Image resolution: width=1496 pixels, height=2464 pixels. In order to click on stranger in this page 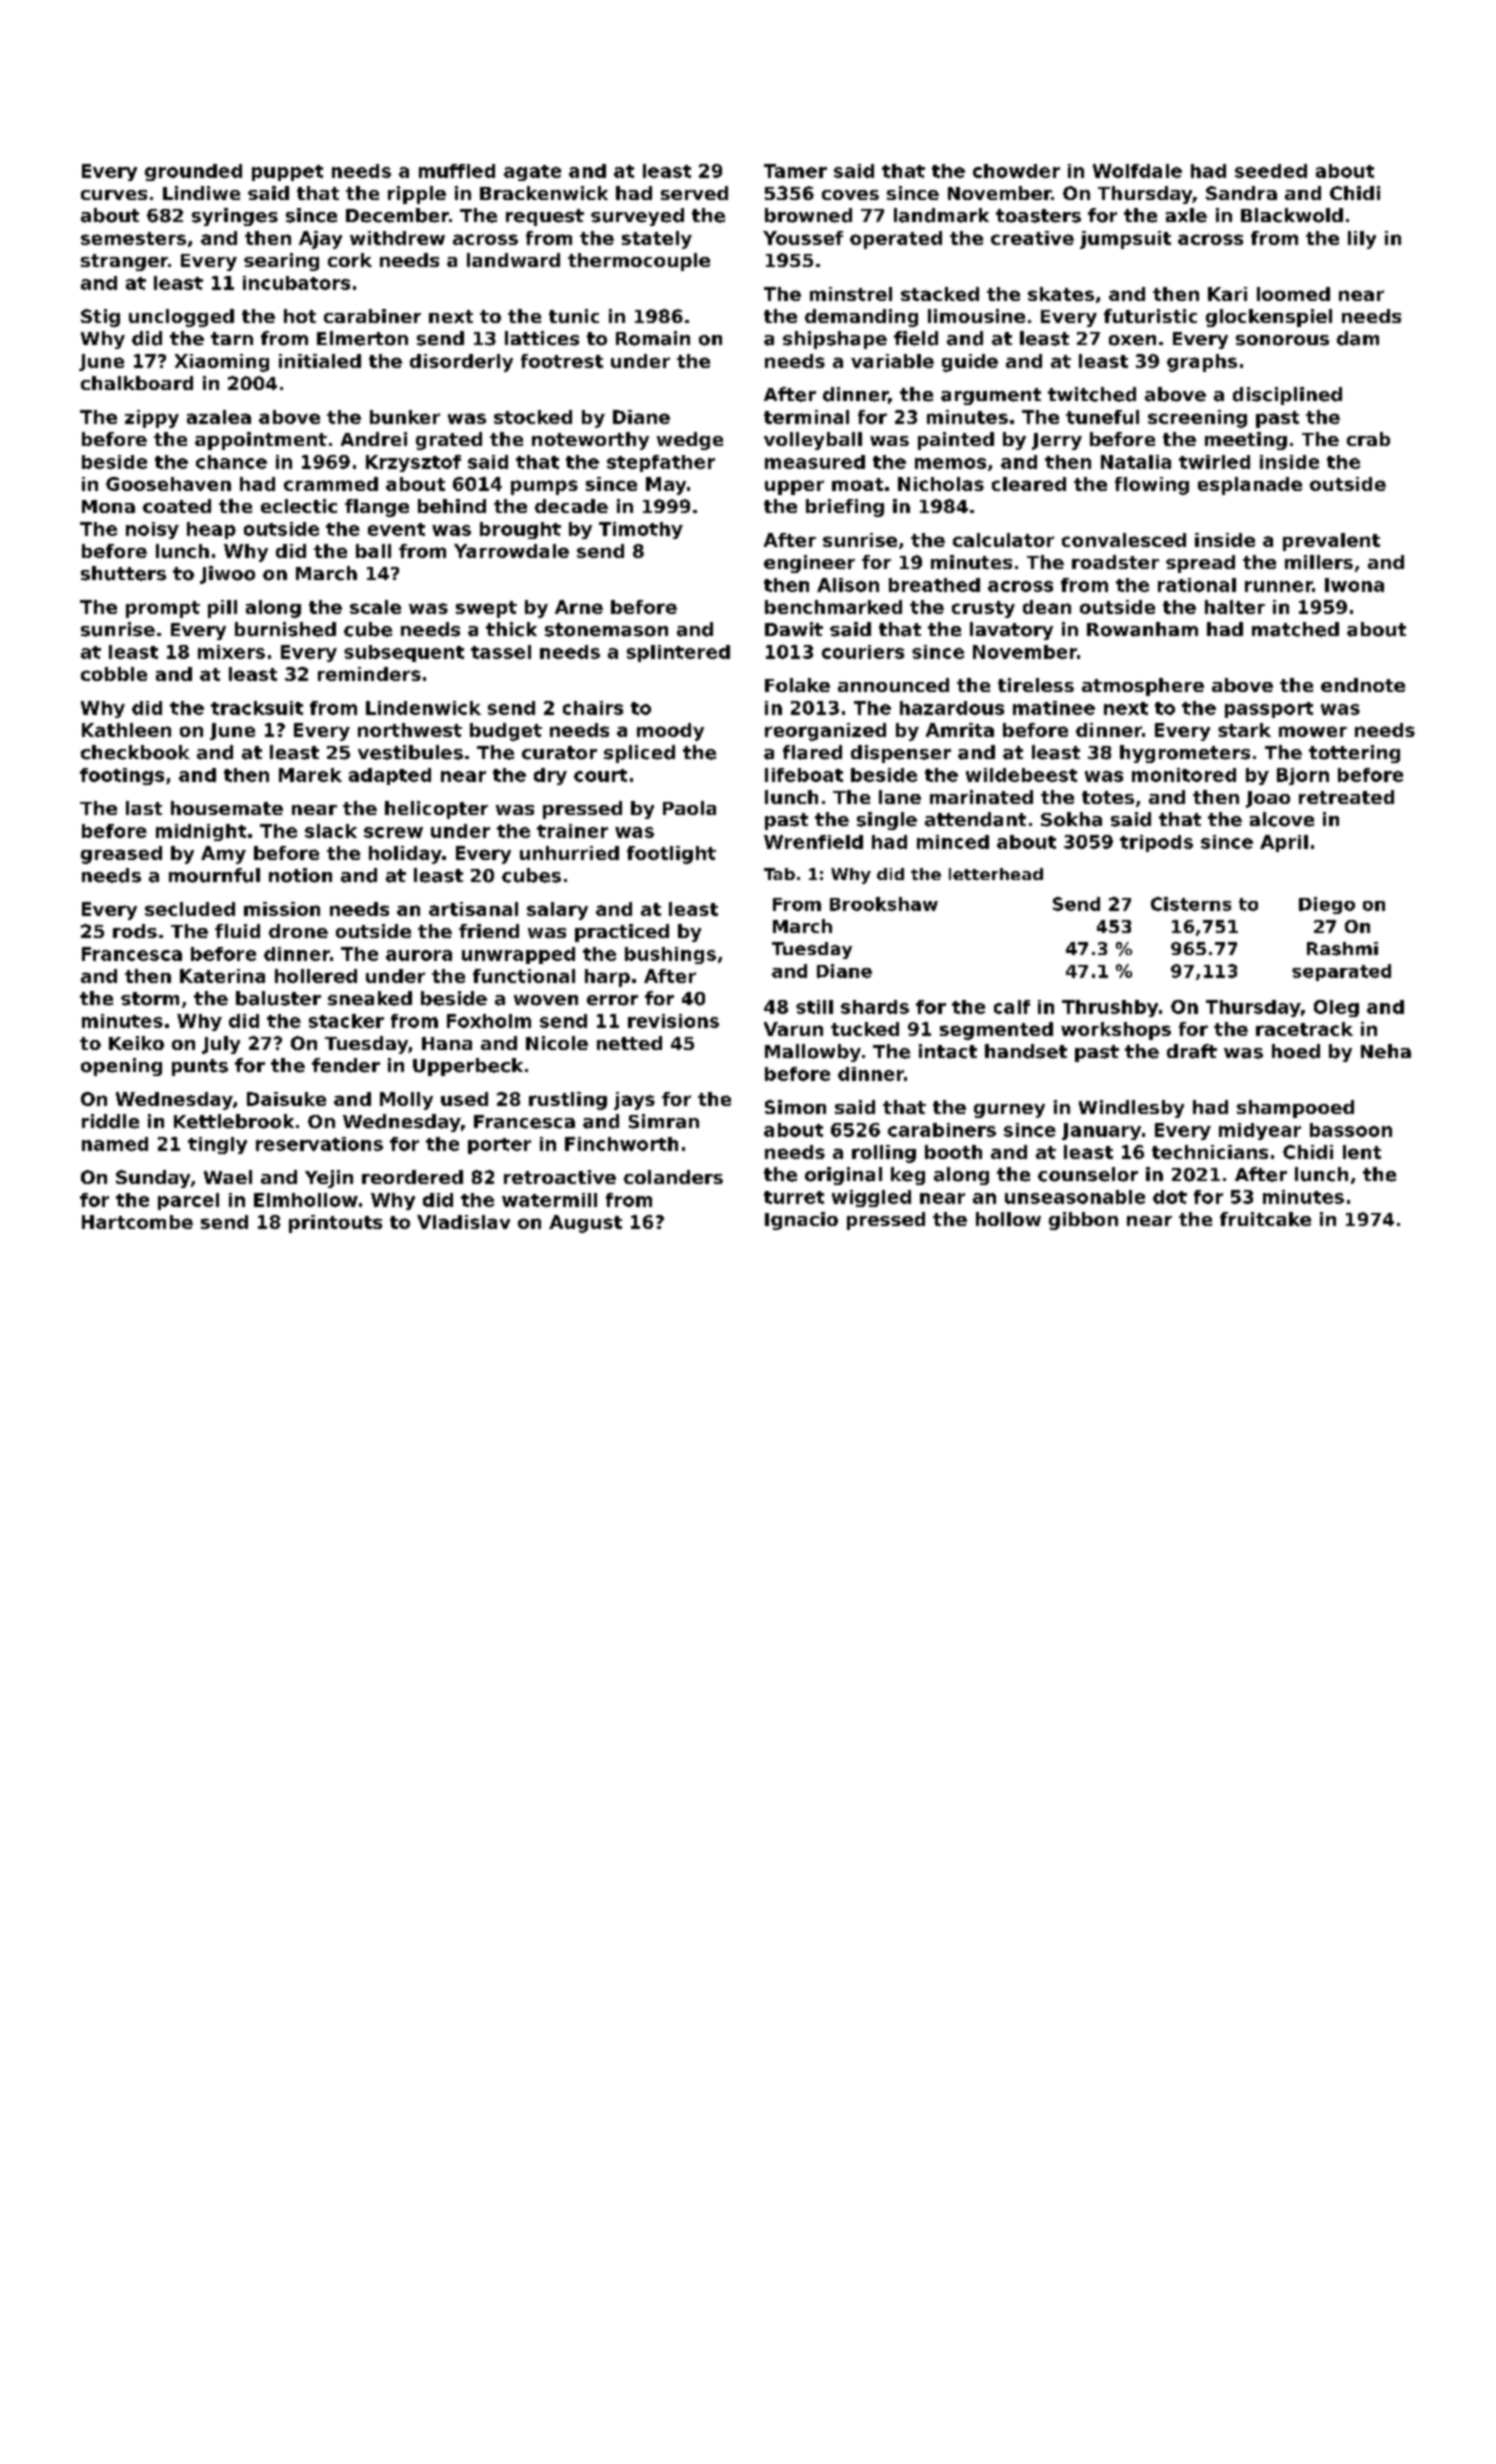, I will do `click(124, 262)`.
